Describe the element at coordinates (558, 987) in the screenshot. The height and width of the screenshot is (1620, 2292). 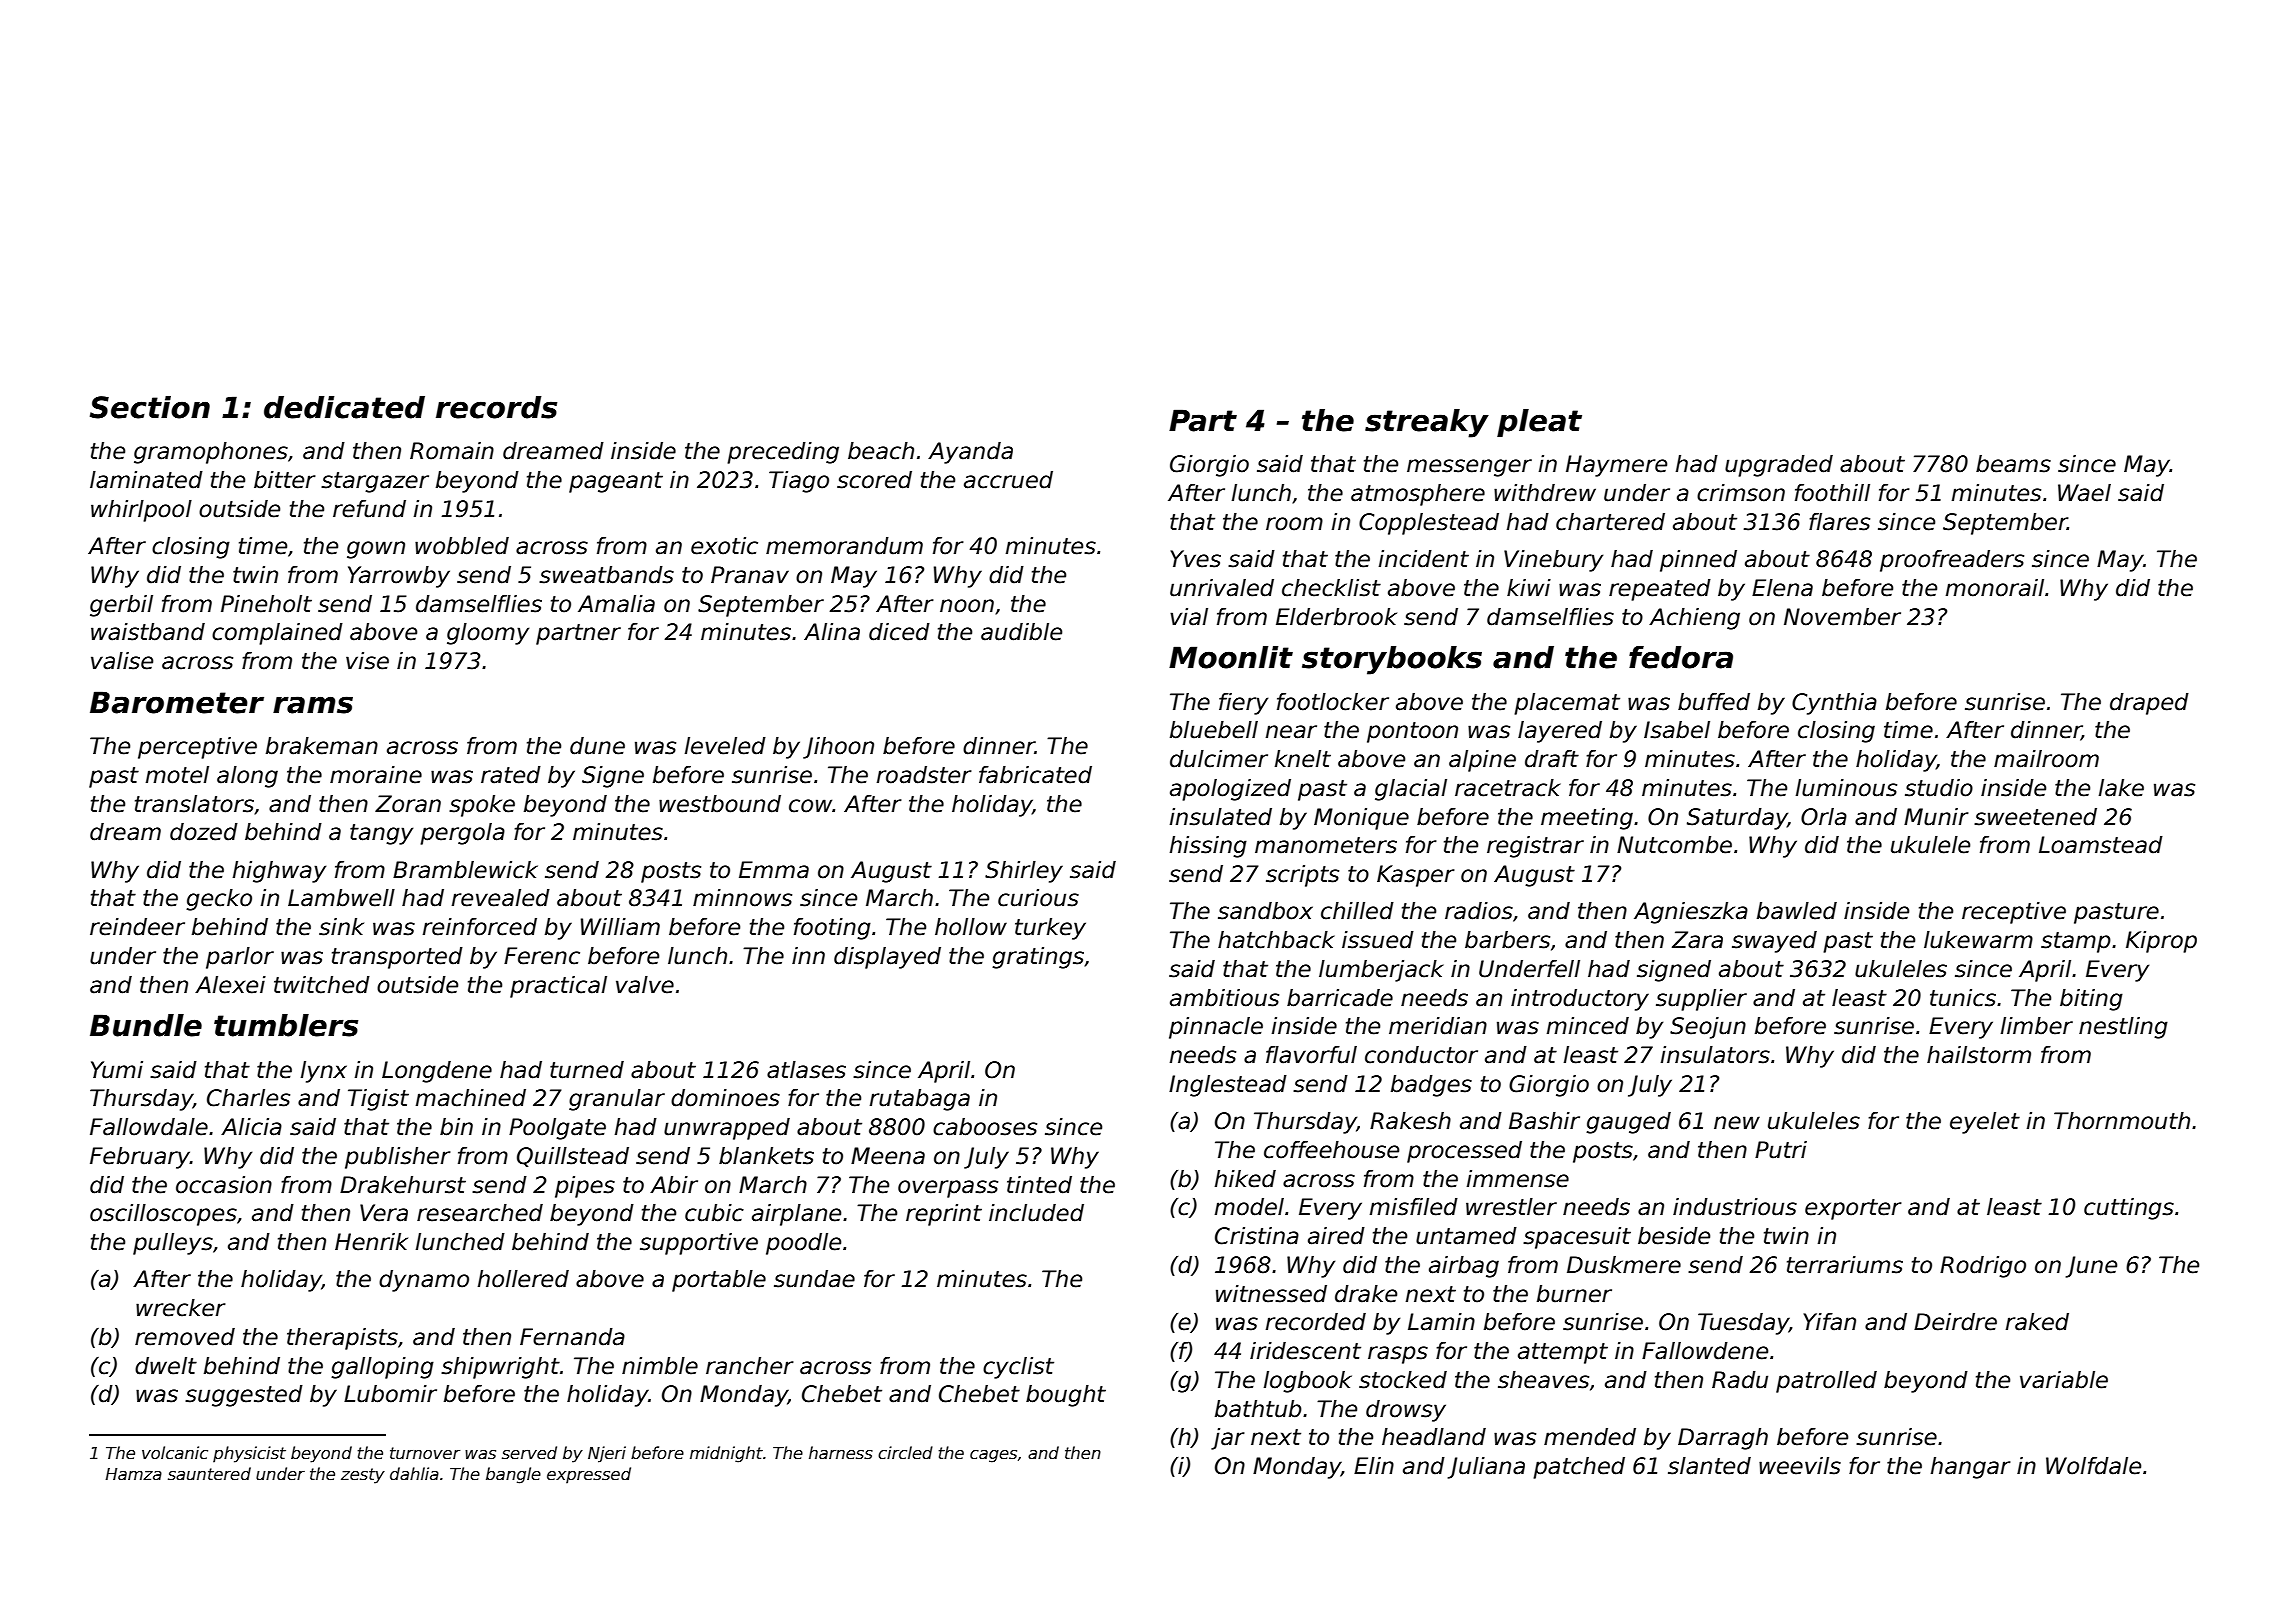
I see `practical` at that location.
